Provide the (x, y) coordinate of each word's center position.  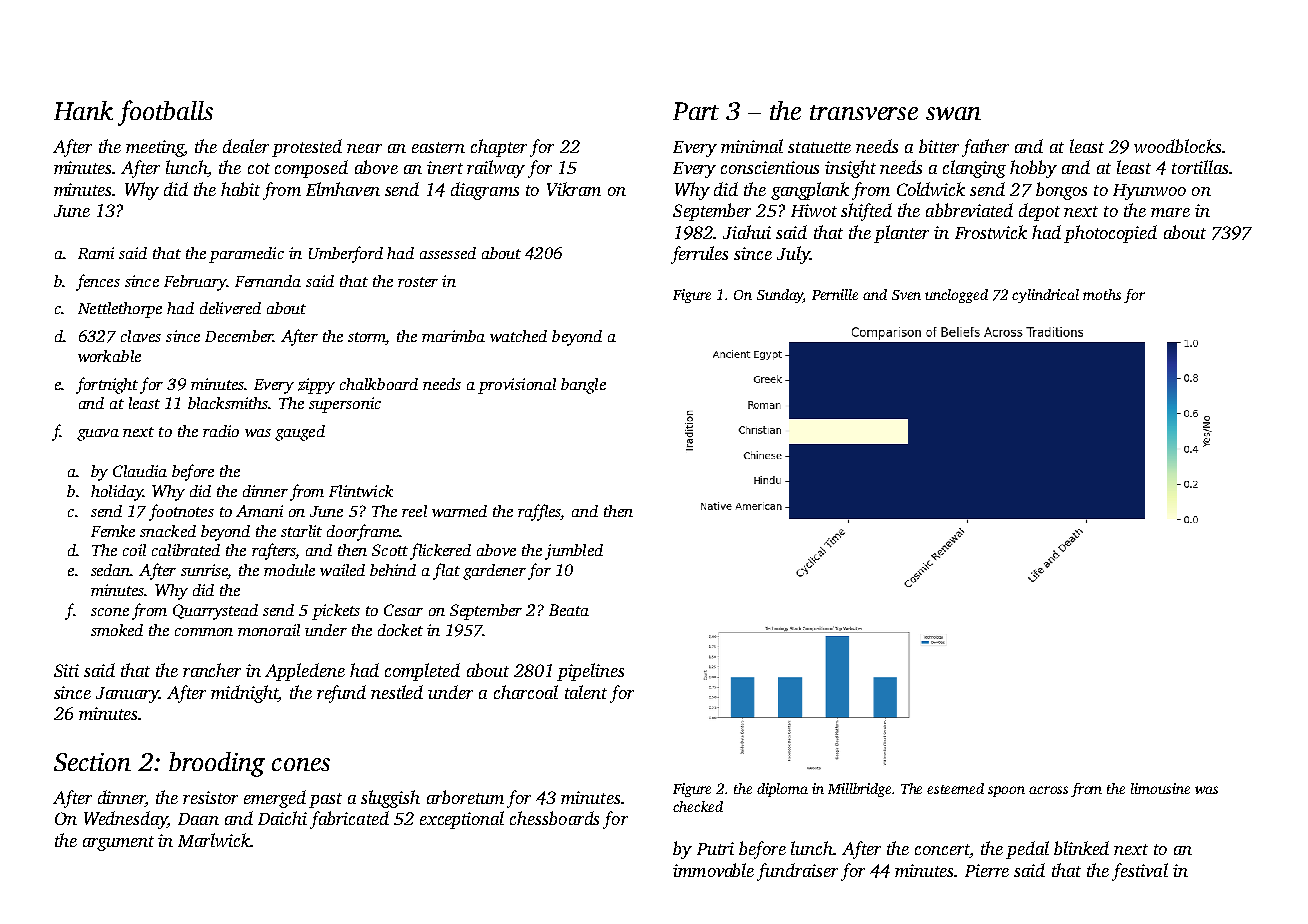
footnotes (181, 512)
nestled (397, 692)
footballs (165, 113)
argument (118, 843)
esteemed (955, 788)
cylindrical (1045, 296)
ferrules (699, 255)
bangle (583, 386)
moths (1102, 294)
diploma (782, 790)
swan (953, 113)
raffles (540, 512)
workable (109, 356)
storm (367, 338)
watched (518, 336)
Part (696, 111)
